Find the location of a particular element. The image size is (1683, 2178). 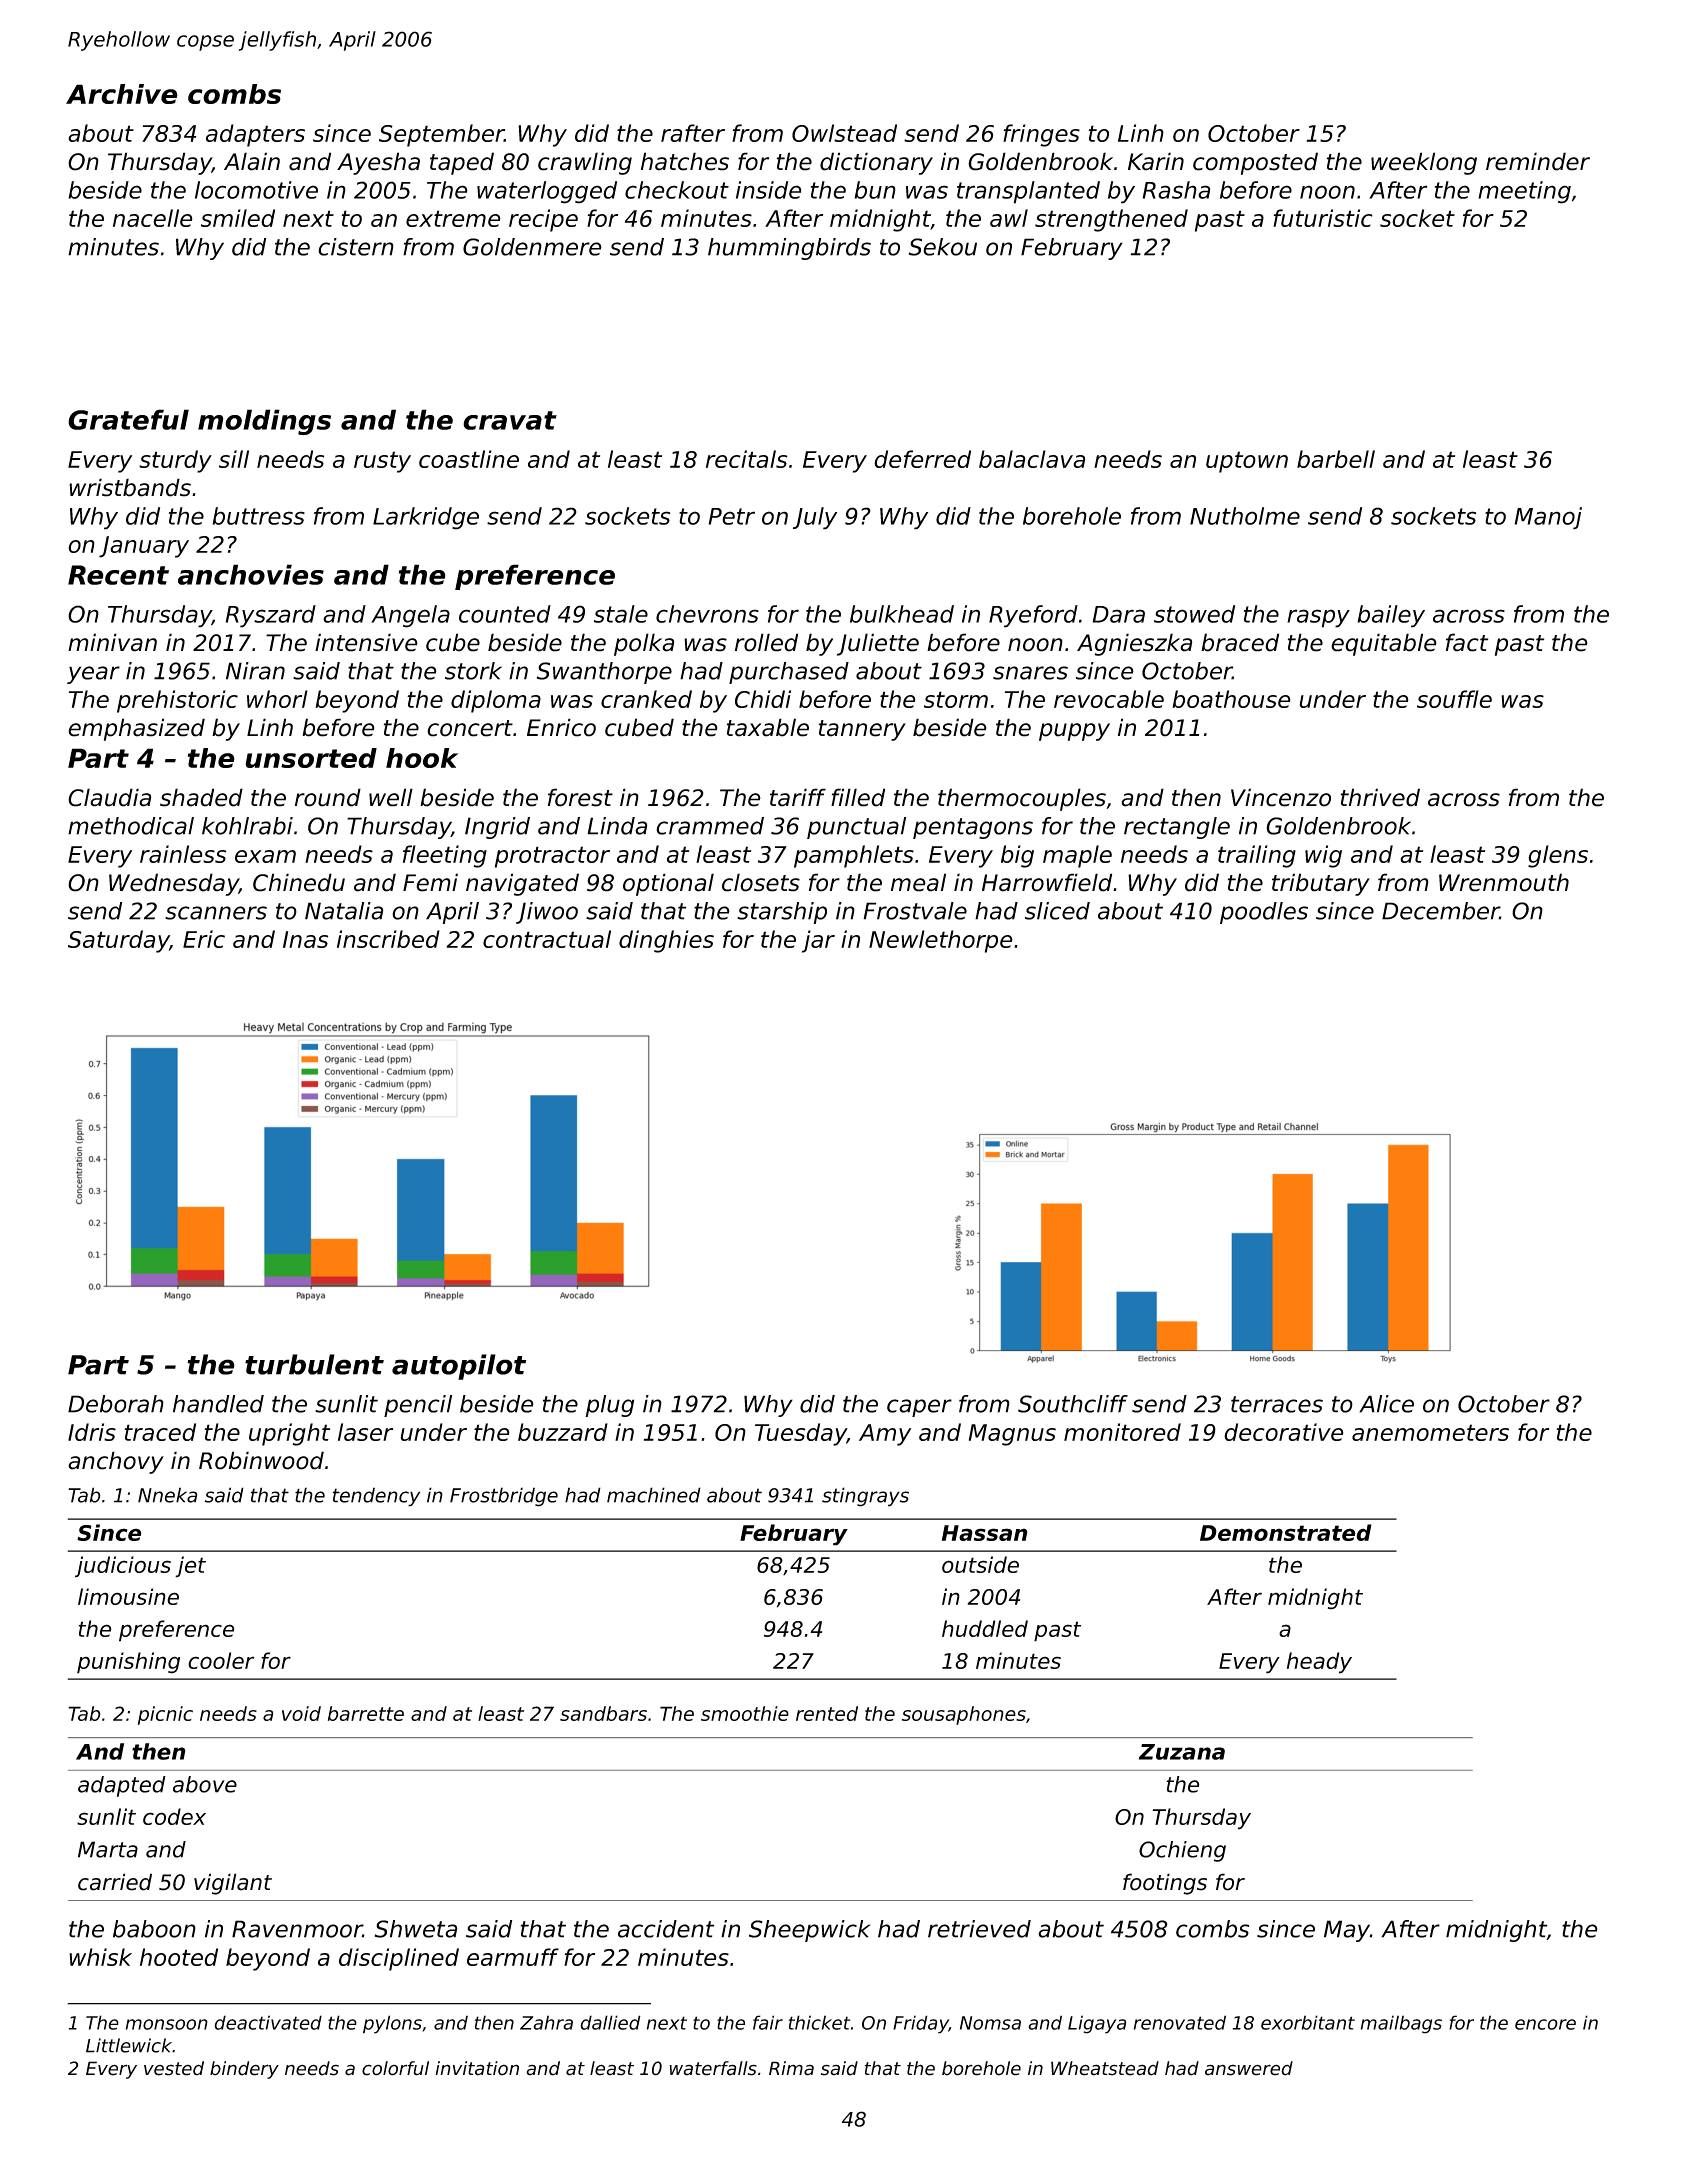

fringes is located at coordinates (1041, 135).
